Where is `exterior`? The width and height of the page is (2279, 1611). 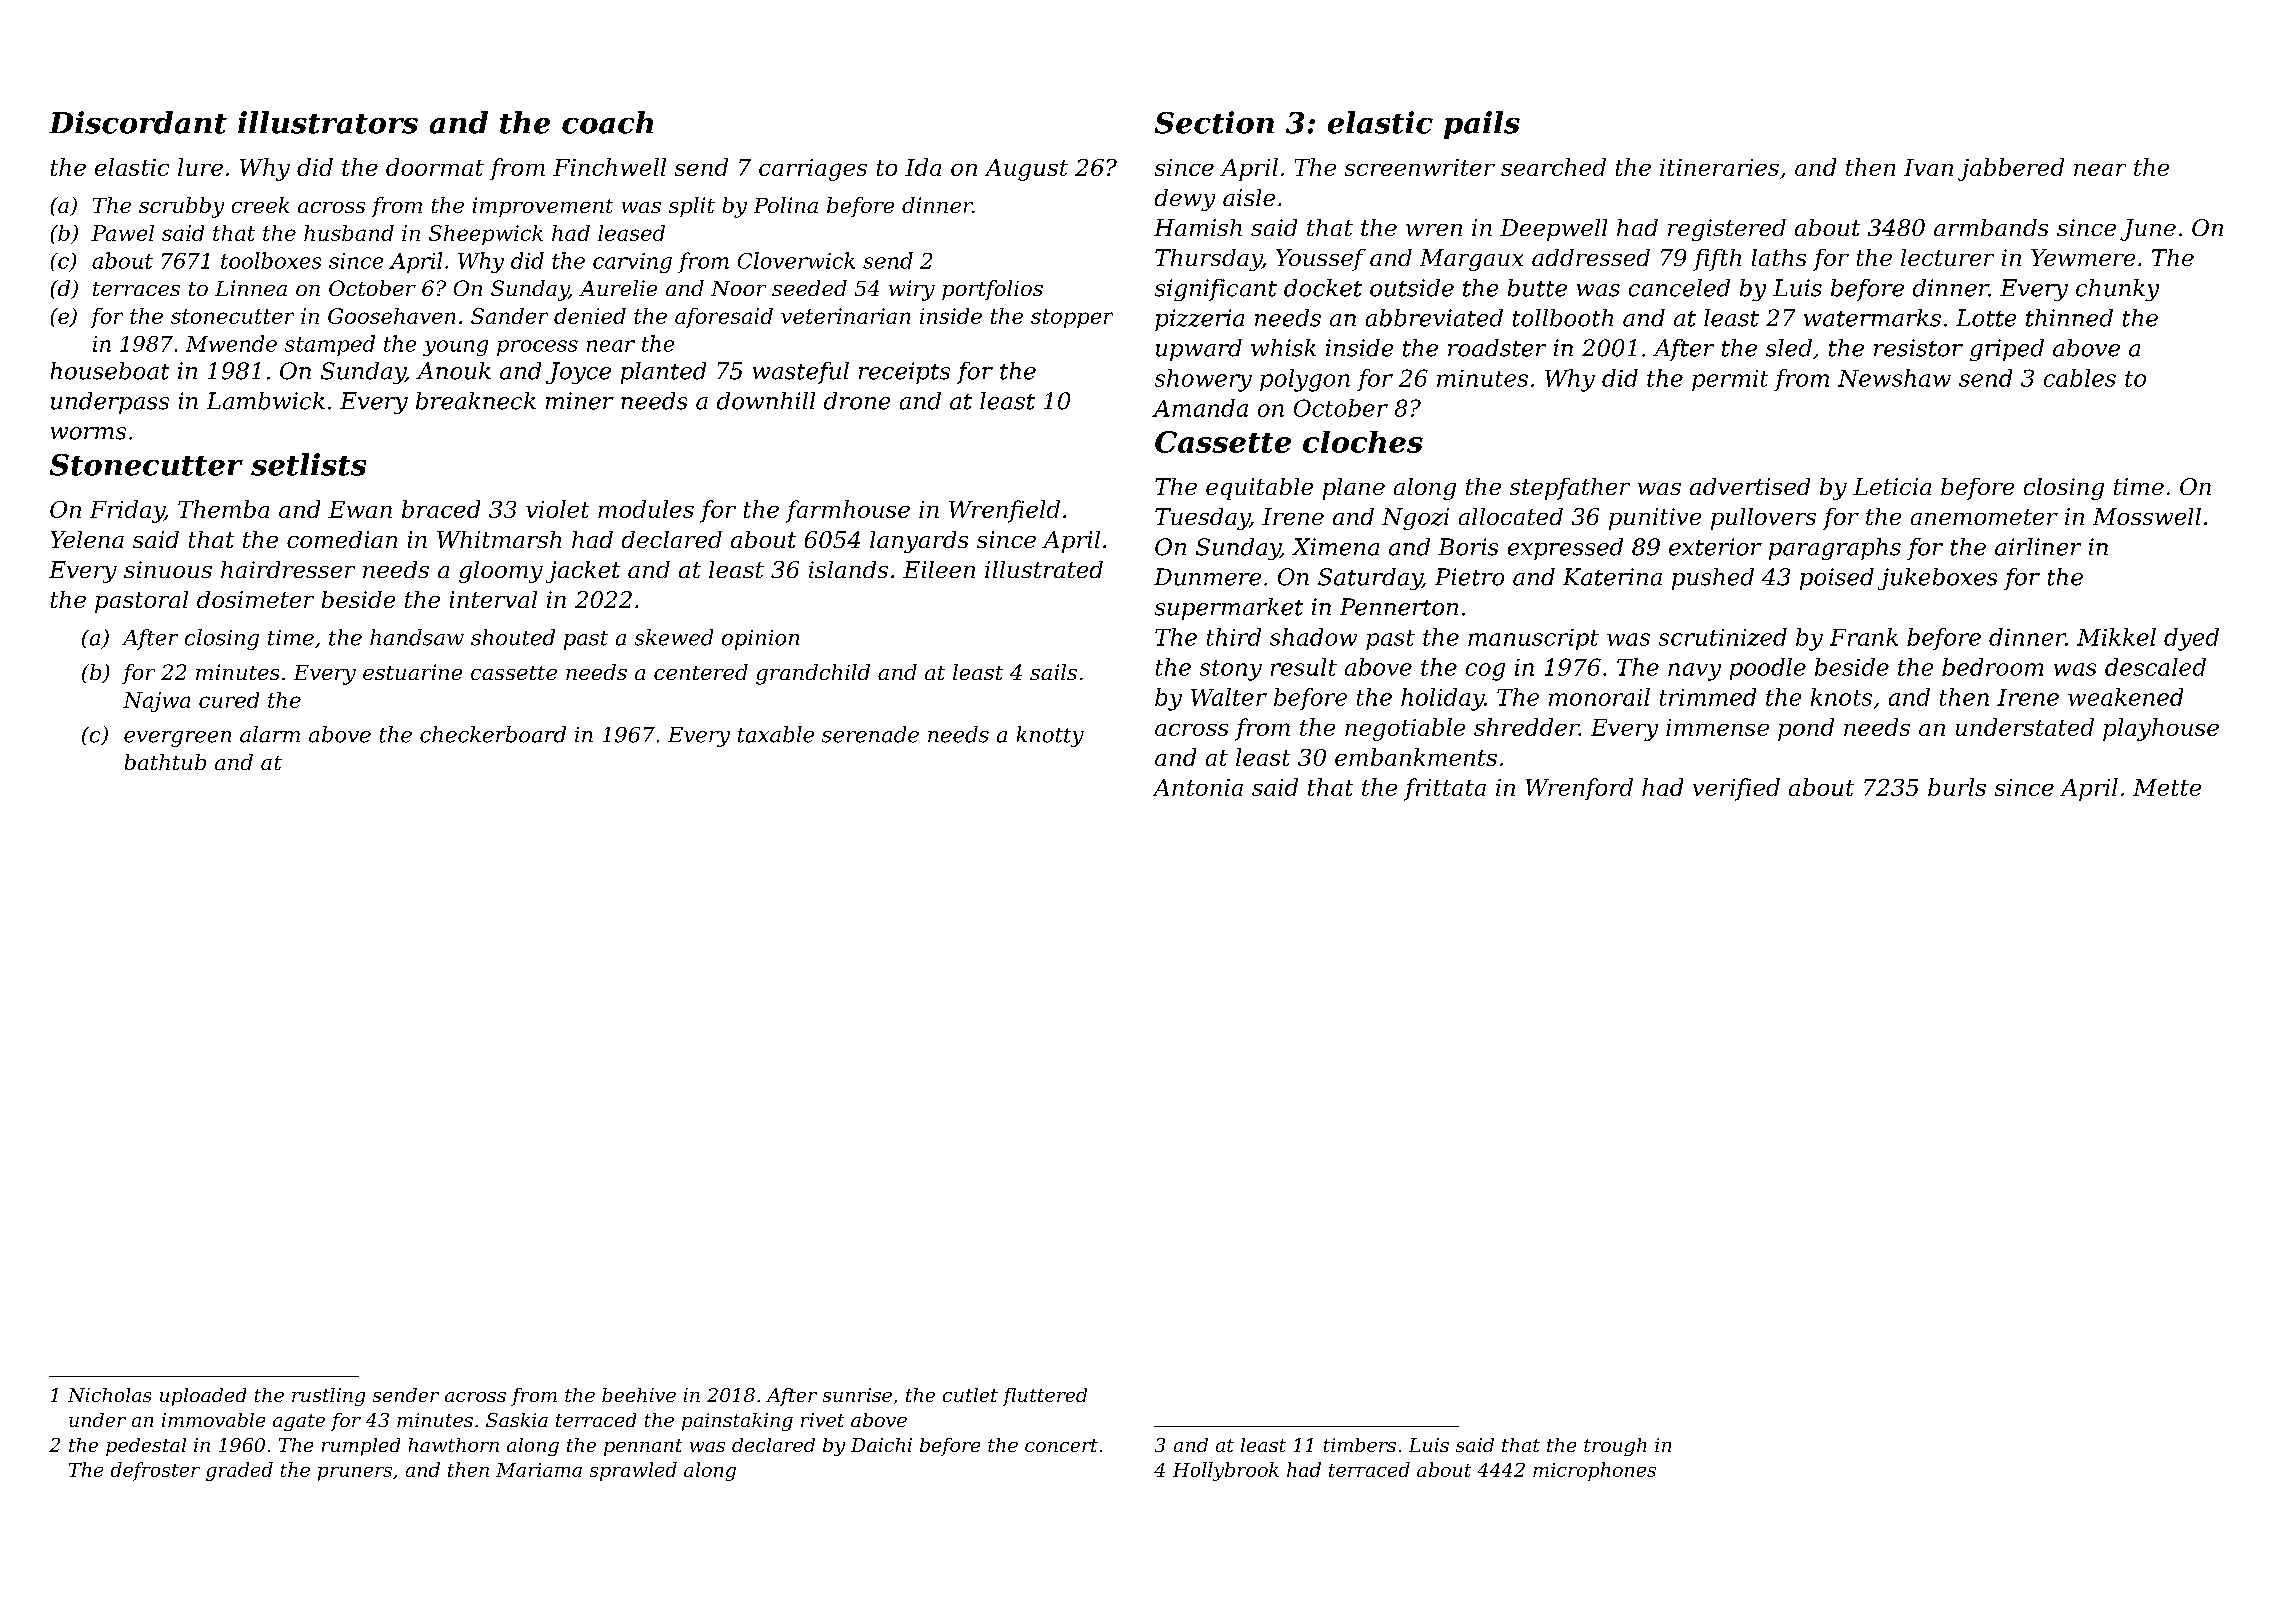 exterior is located at coordinates (1715, 547).
